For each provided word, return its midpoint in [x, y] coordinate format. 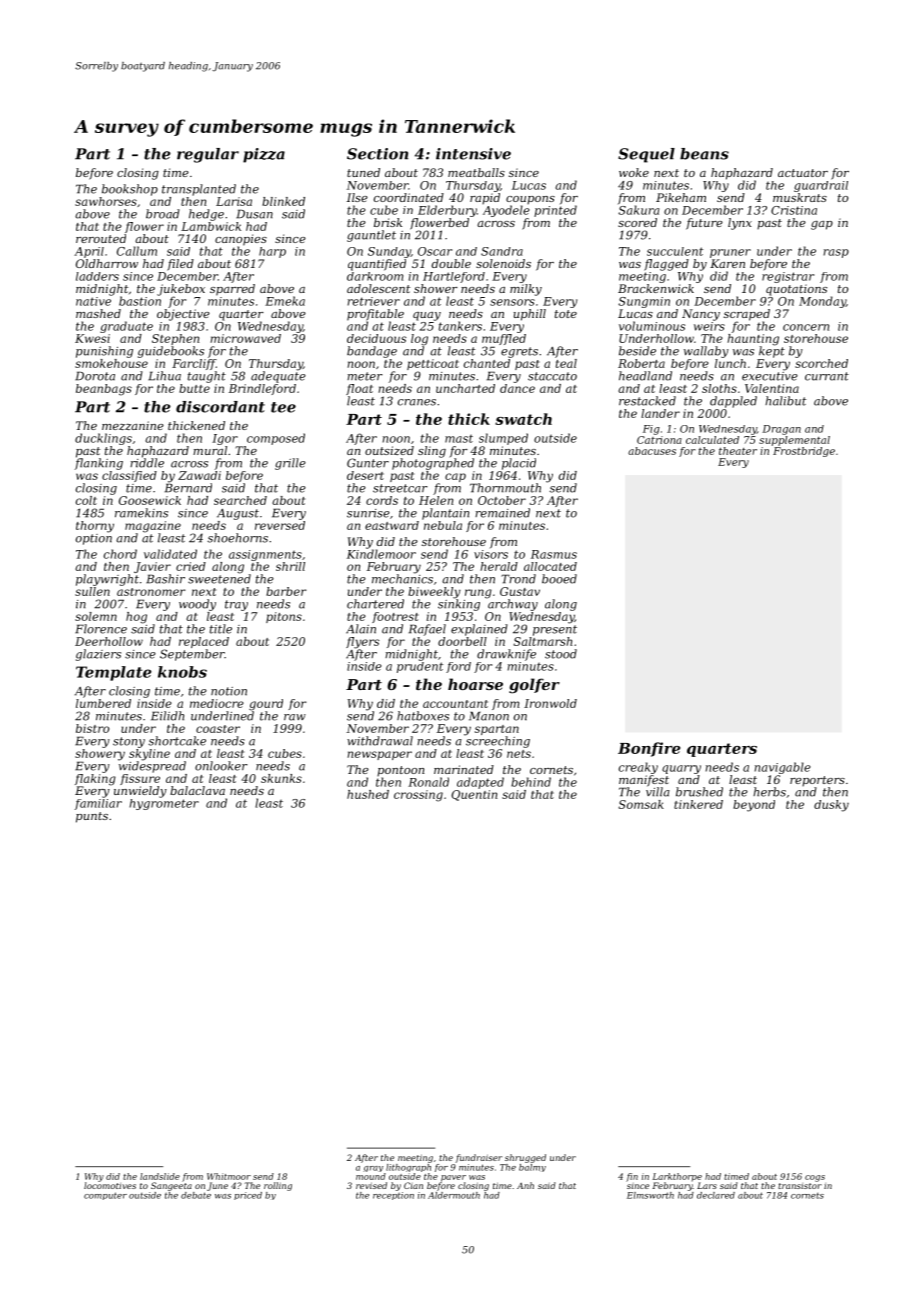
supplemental [794, 441]
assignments [265, 555]
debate [196, 1195]
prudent [420, 667]
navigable [783, 768]
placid [519, 464]
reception [393, 1196]
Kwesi [92, 338]
